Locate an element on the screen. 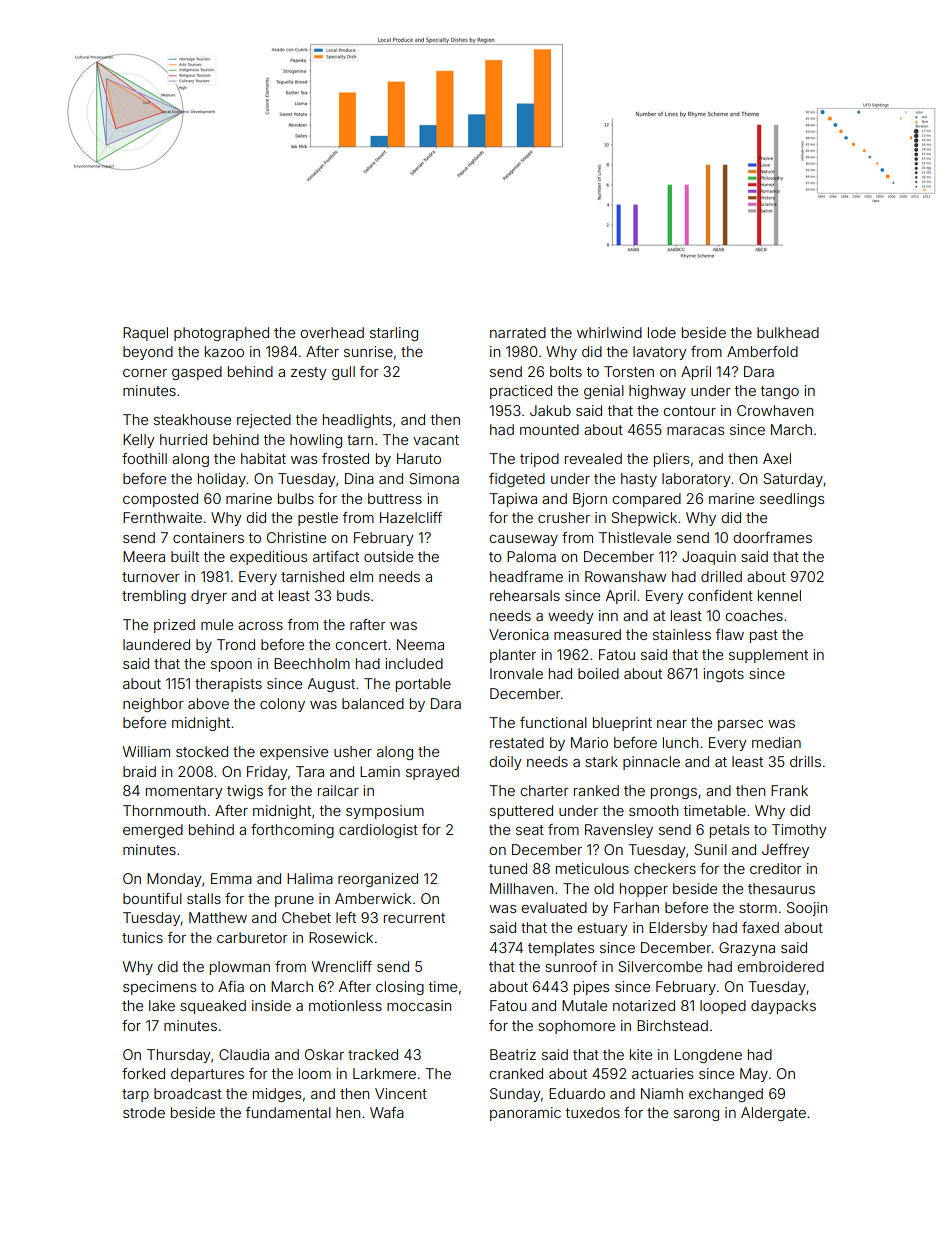 The image size is (952, 1233). bulkhead is located at coordinates (788, 332).
